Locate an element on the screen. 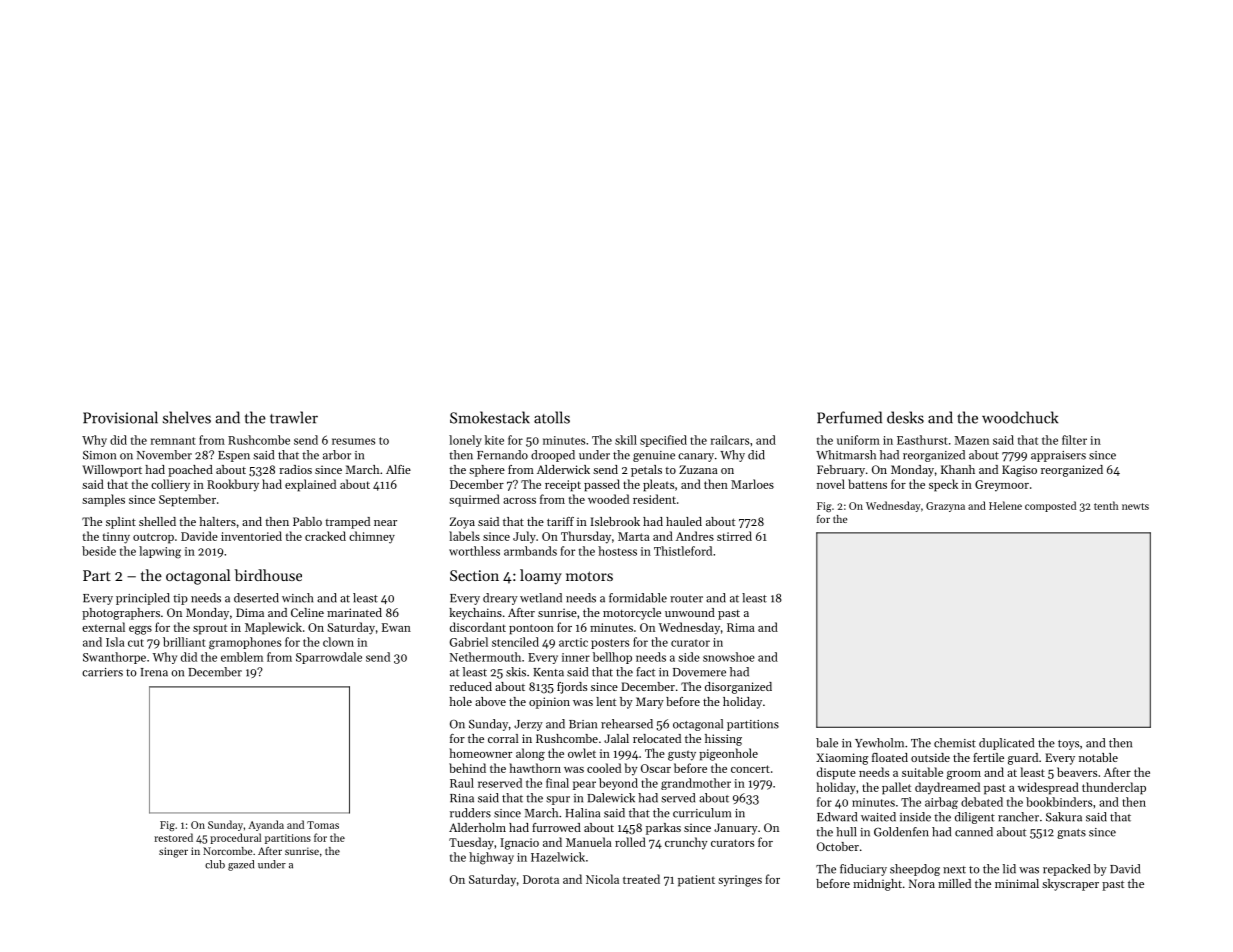 The width and height of the screenshot is (1233, 952). Grazyna is located at coordinates (945, 507).
